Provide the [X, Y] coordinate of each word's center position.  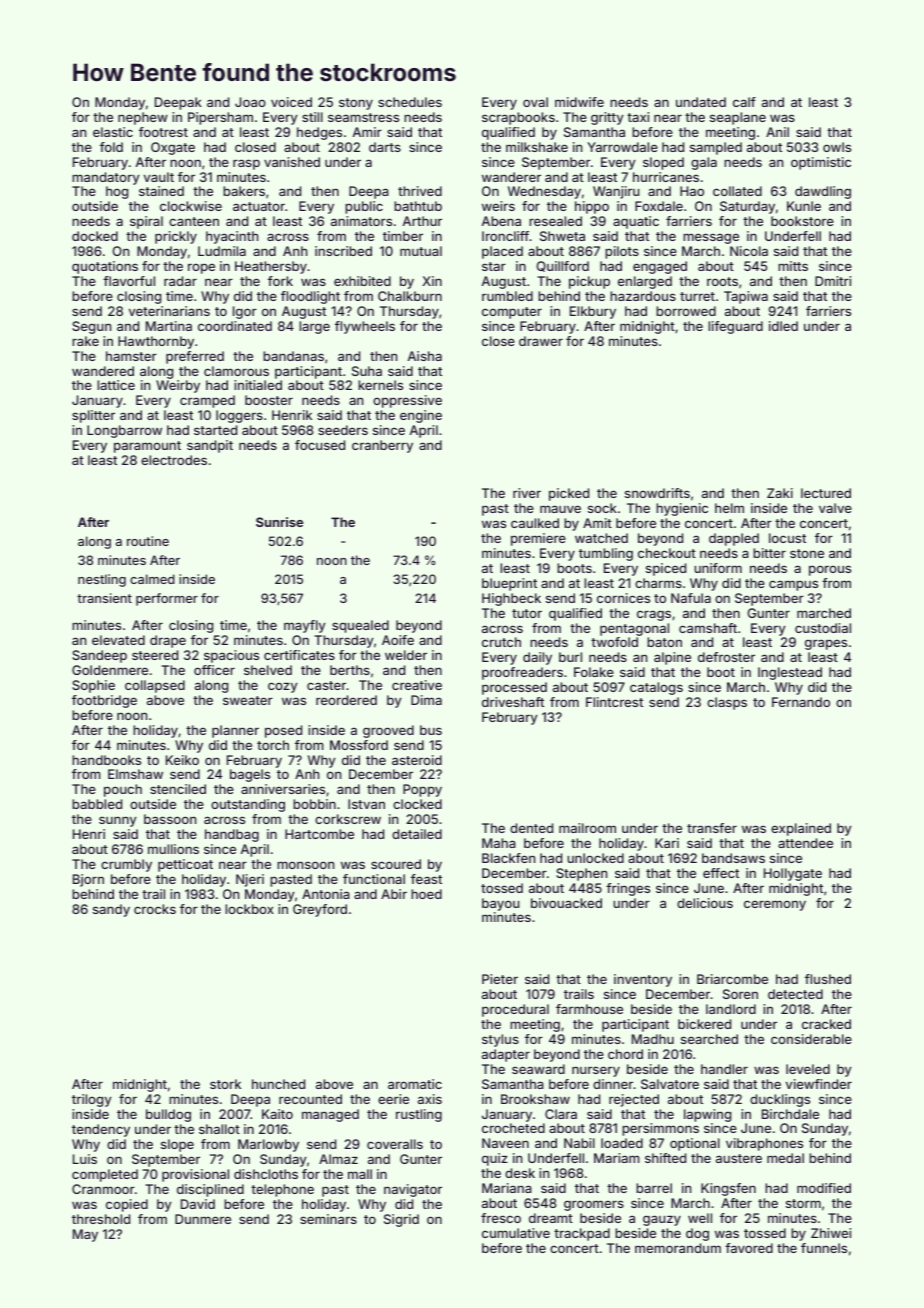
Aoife [398, 640]
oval [535, 102]
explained [801, 829]
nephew [143, 118]
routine [148, 541]
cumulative [516, 1233]
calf [744, 102]
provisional [195, 1175]
